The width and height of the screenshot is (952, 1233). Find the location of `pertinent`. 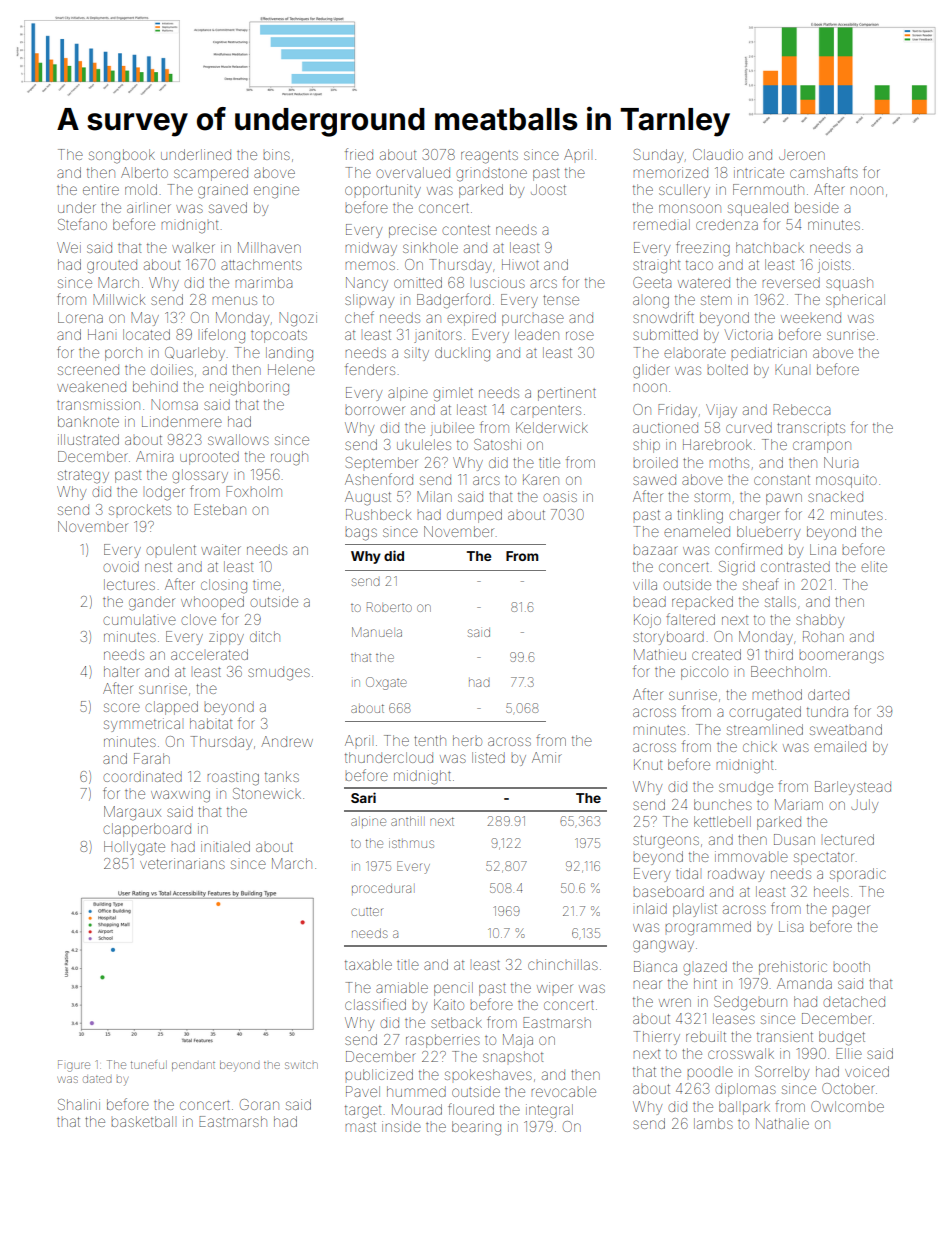

pertinent is located at coordinates (567, 394).
